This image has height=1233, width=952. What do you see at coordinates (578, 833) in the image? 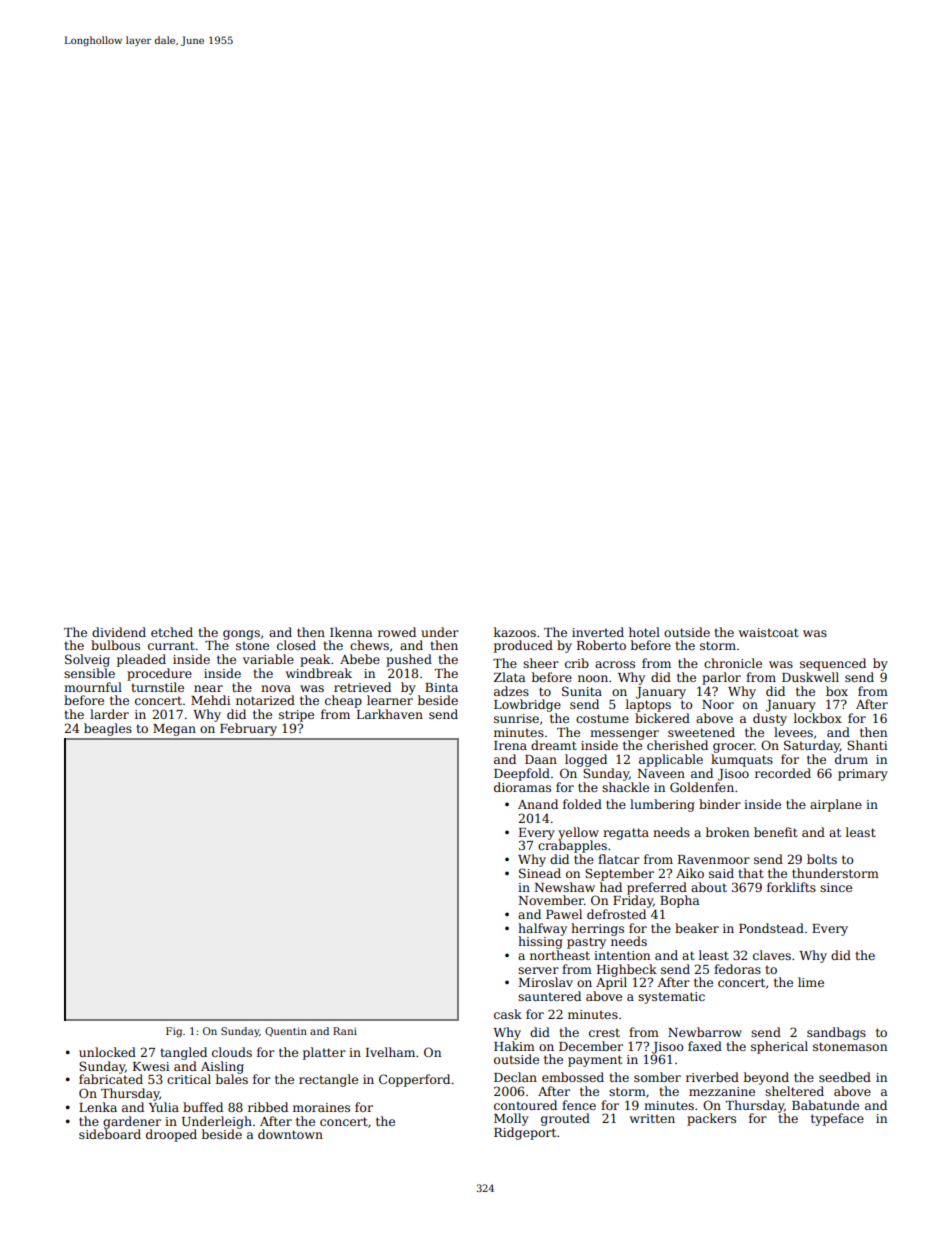
I see `yellow` at bounding box center [578, 833].
